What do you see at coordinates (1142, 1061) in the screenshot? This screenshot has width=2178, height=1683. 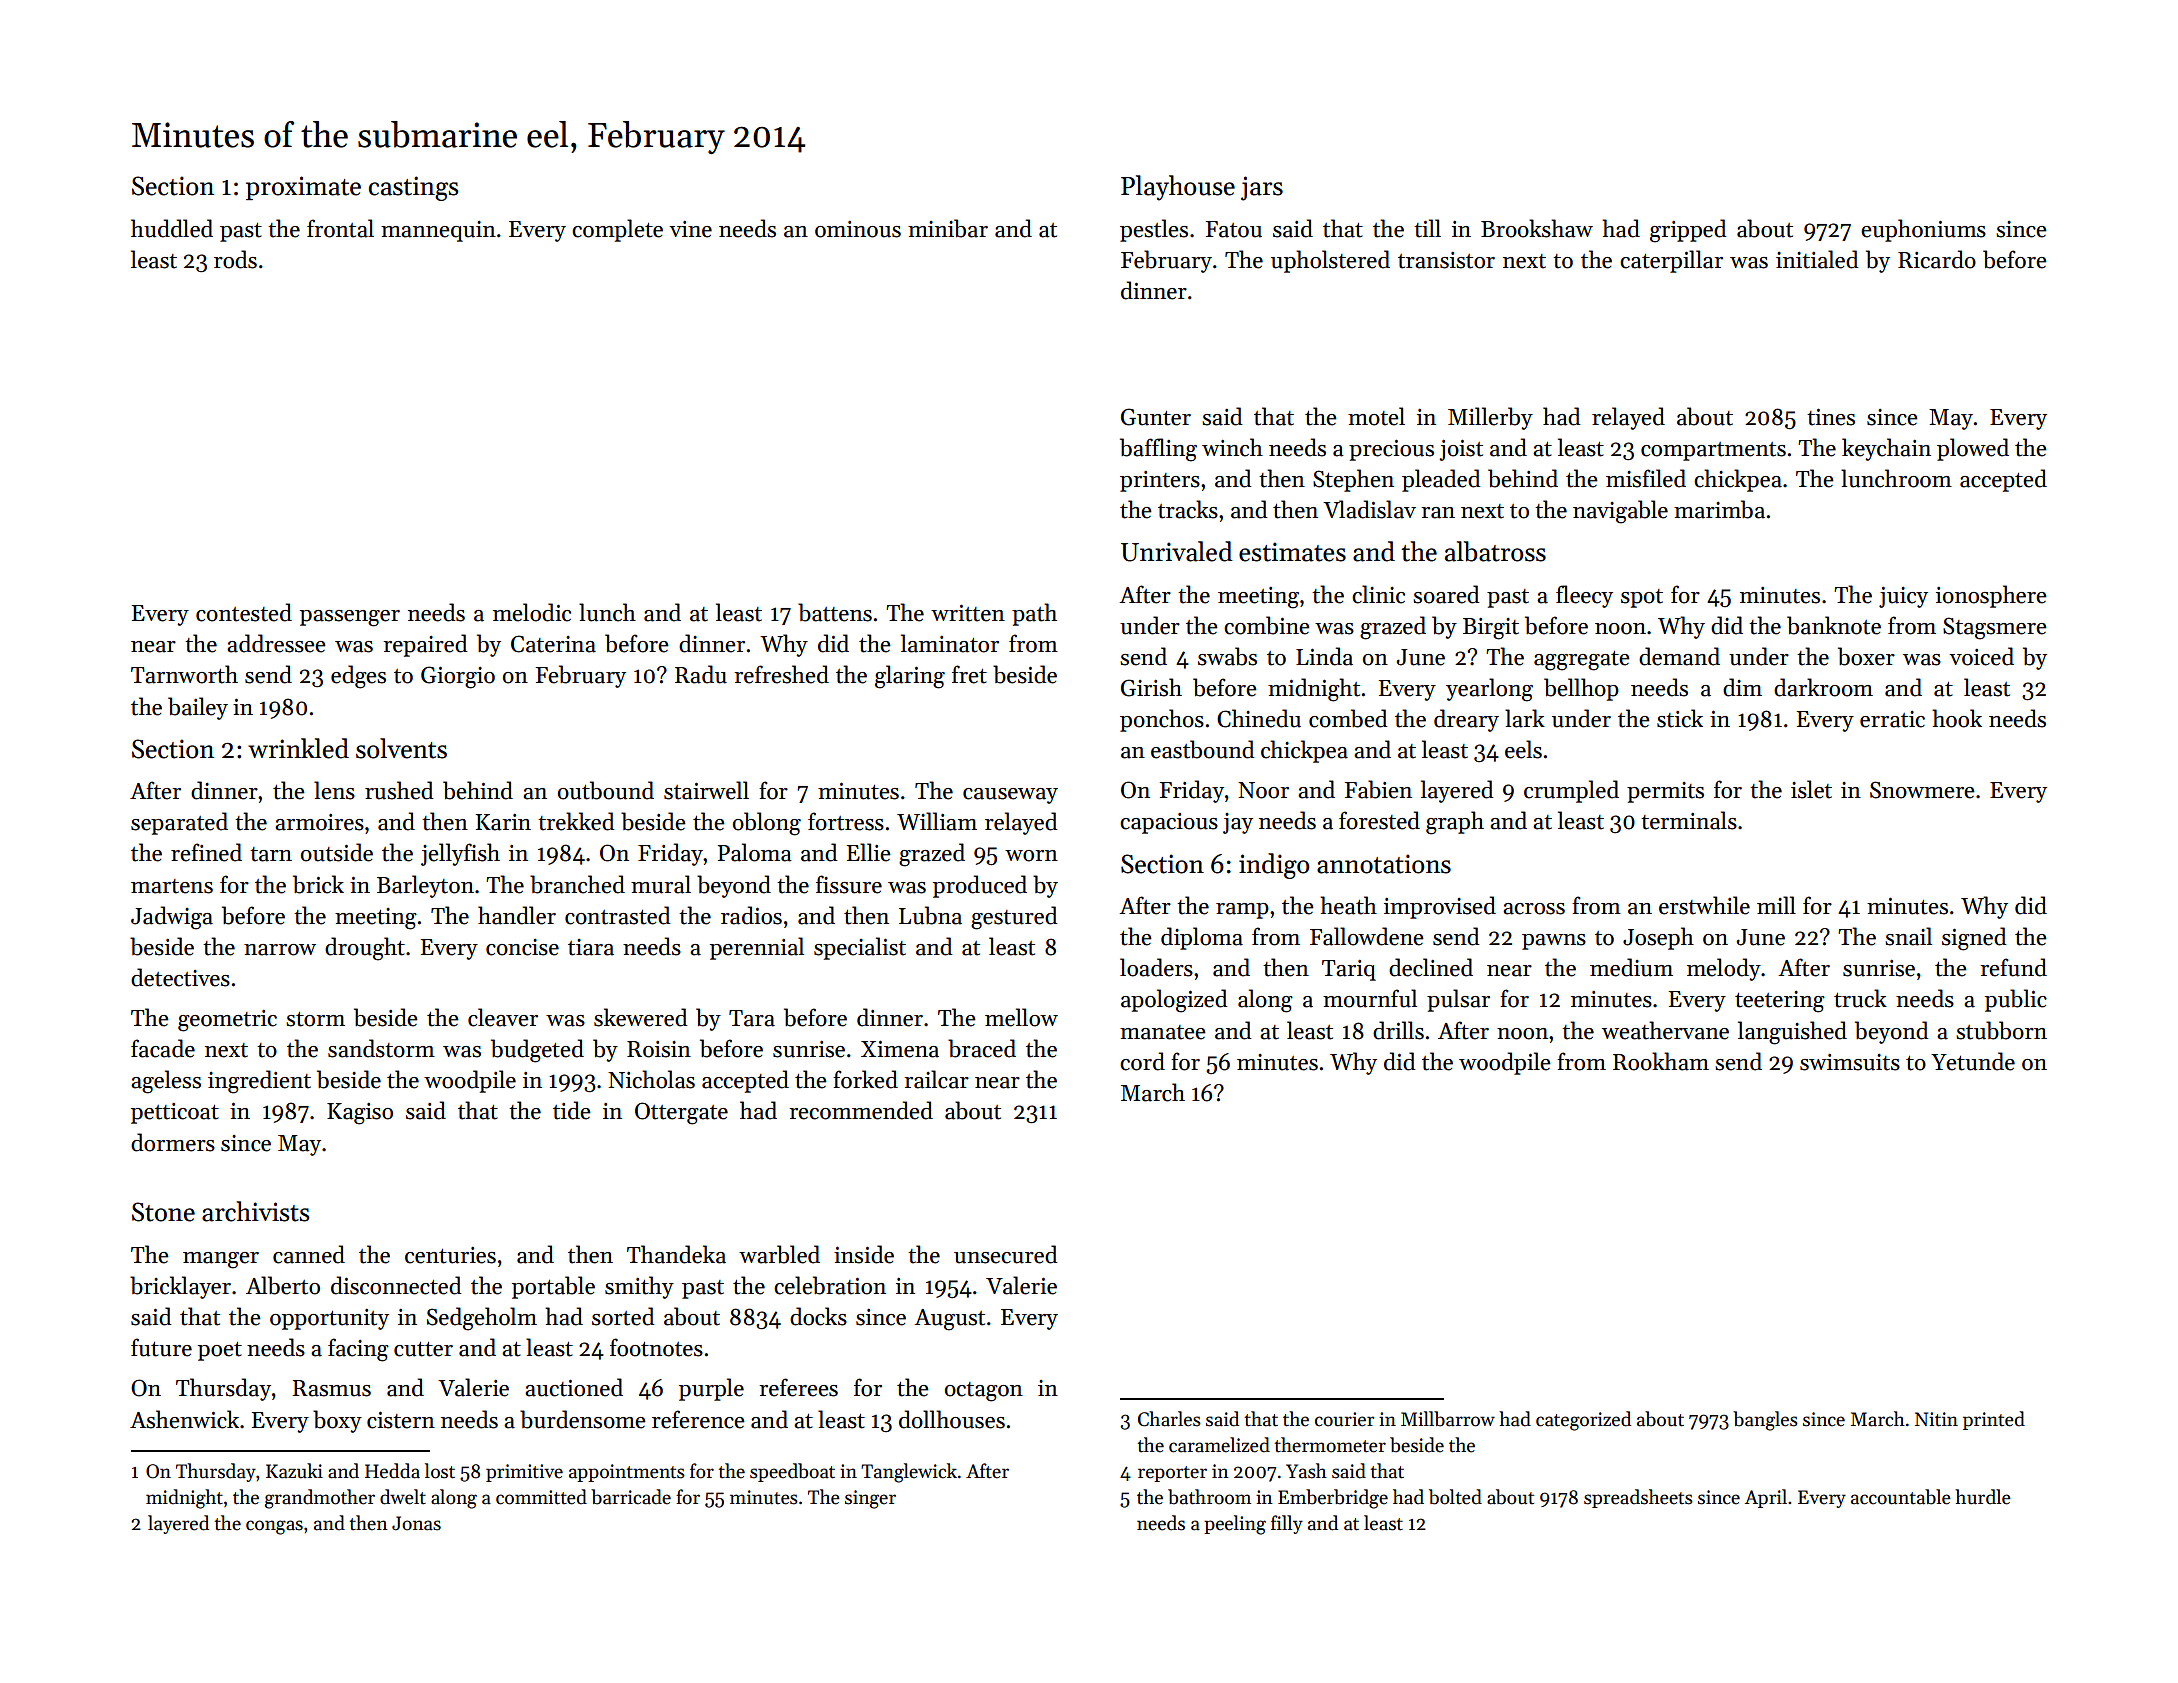 I see `cord` at bounding box center [1142, 1061].
